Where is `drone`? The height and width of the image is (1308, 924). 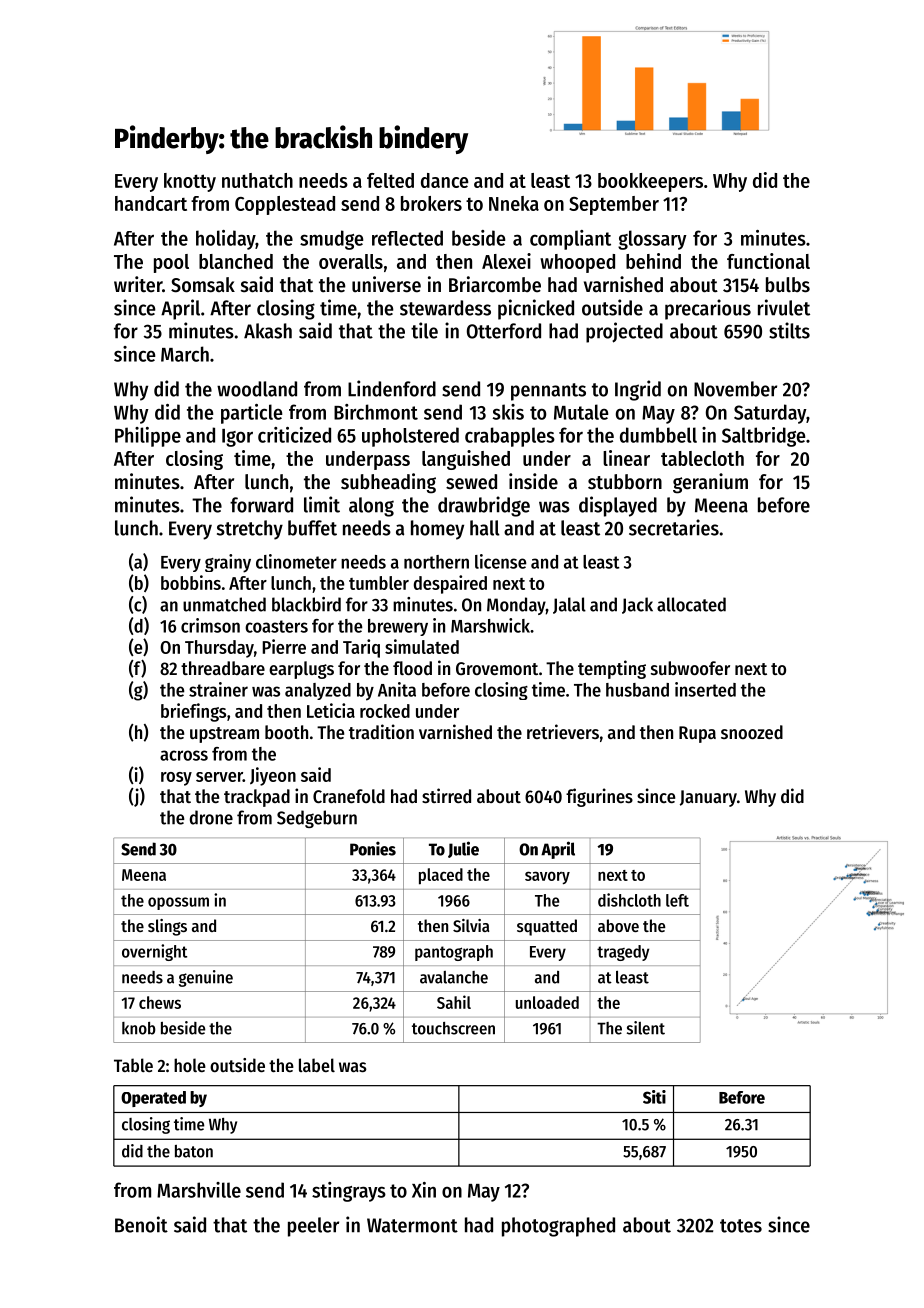
drone is located at coordinates (211, 817).
